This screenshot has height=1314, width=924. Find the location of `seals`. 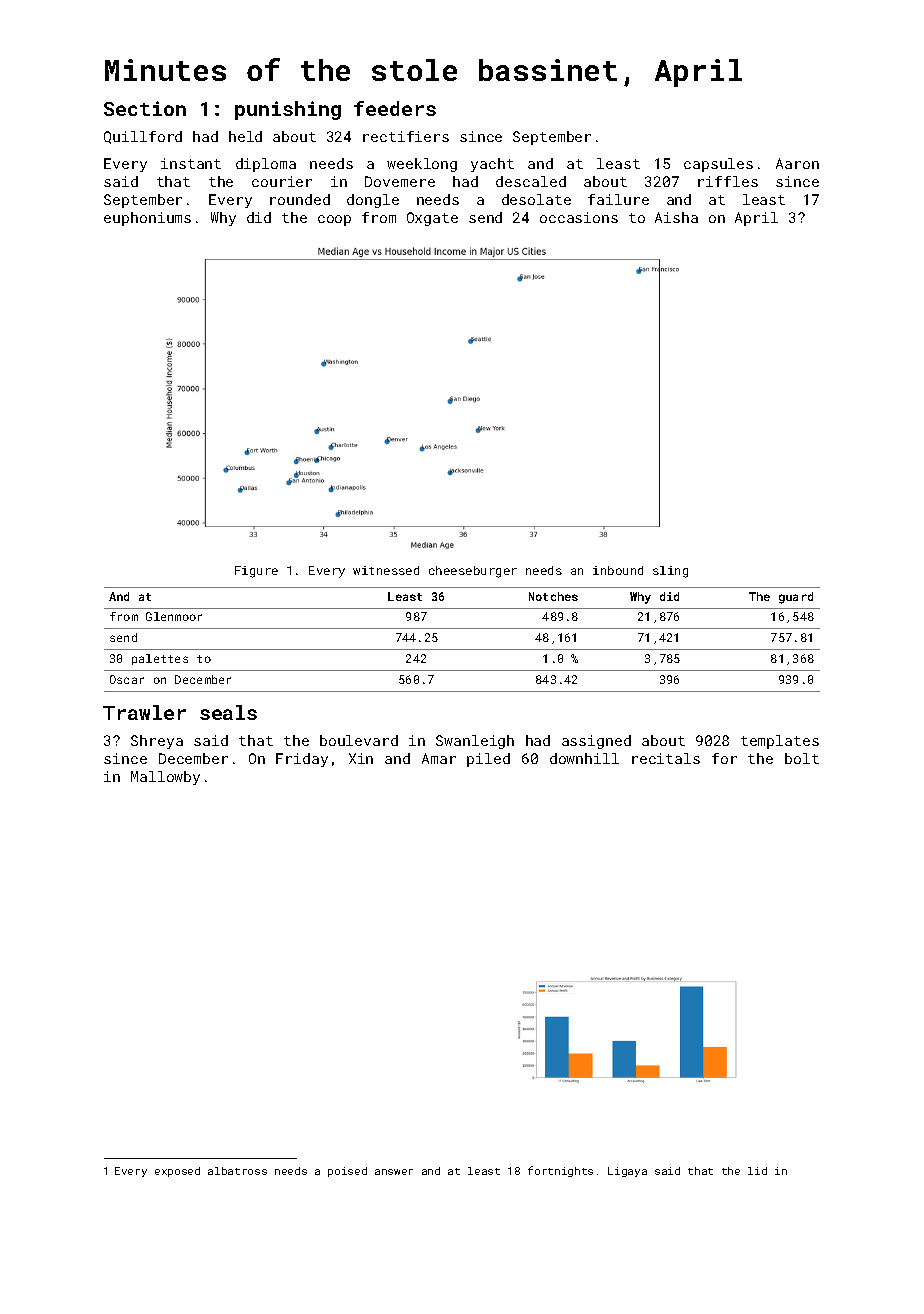

seals is located at coordinates (228, 712).
